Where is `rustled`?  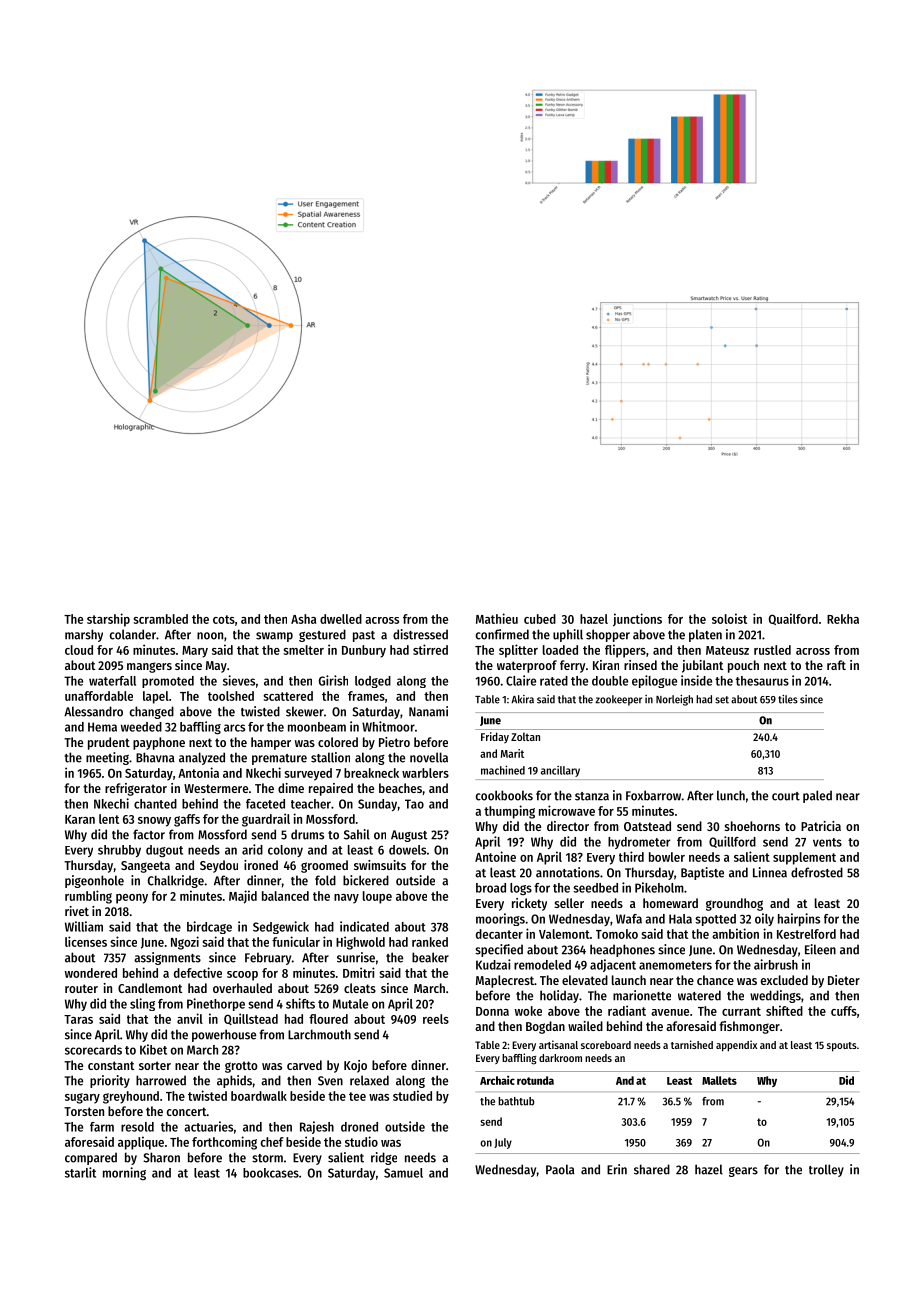 rustled is located at coordinates (772, 650).
